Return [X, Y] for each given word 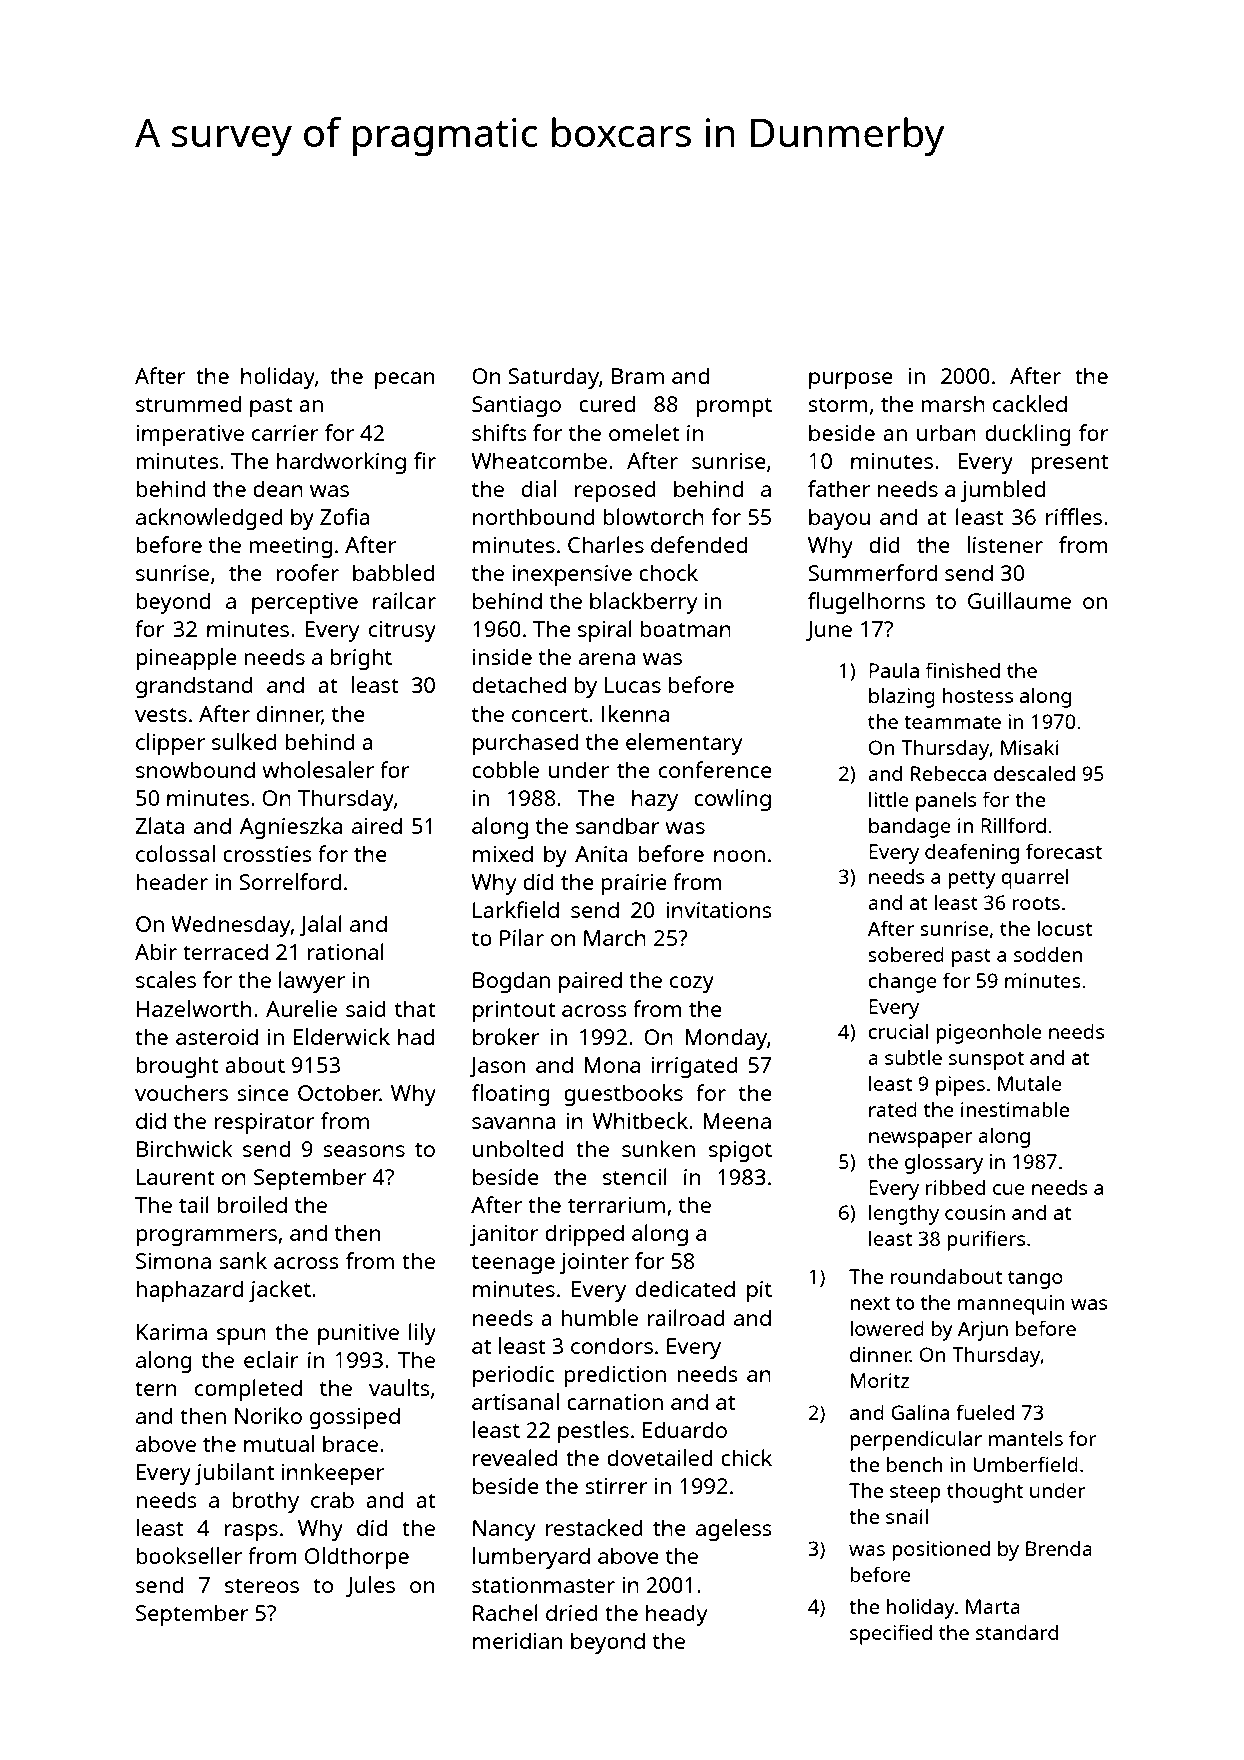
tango [1035, 1280]
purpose [851, 380]
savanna [514, 1123]
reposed [615, 491]
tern [155, 1388]
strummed [188, 403]
